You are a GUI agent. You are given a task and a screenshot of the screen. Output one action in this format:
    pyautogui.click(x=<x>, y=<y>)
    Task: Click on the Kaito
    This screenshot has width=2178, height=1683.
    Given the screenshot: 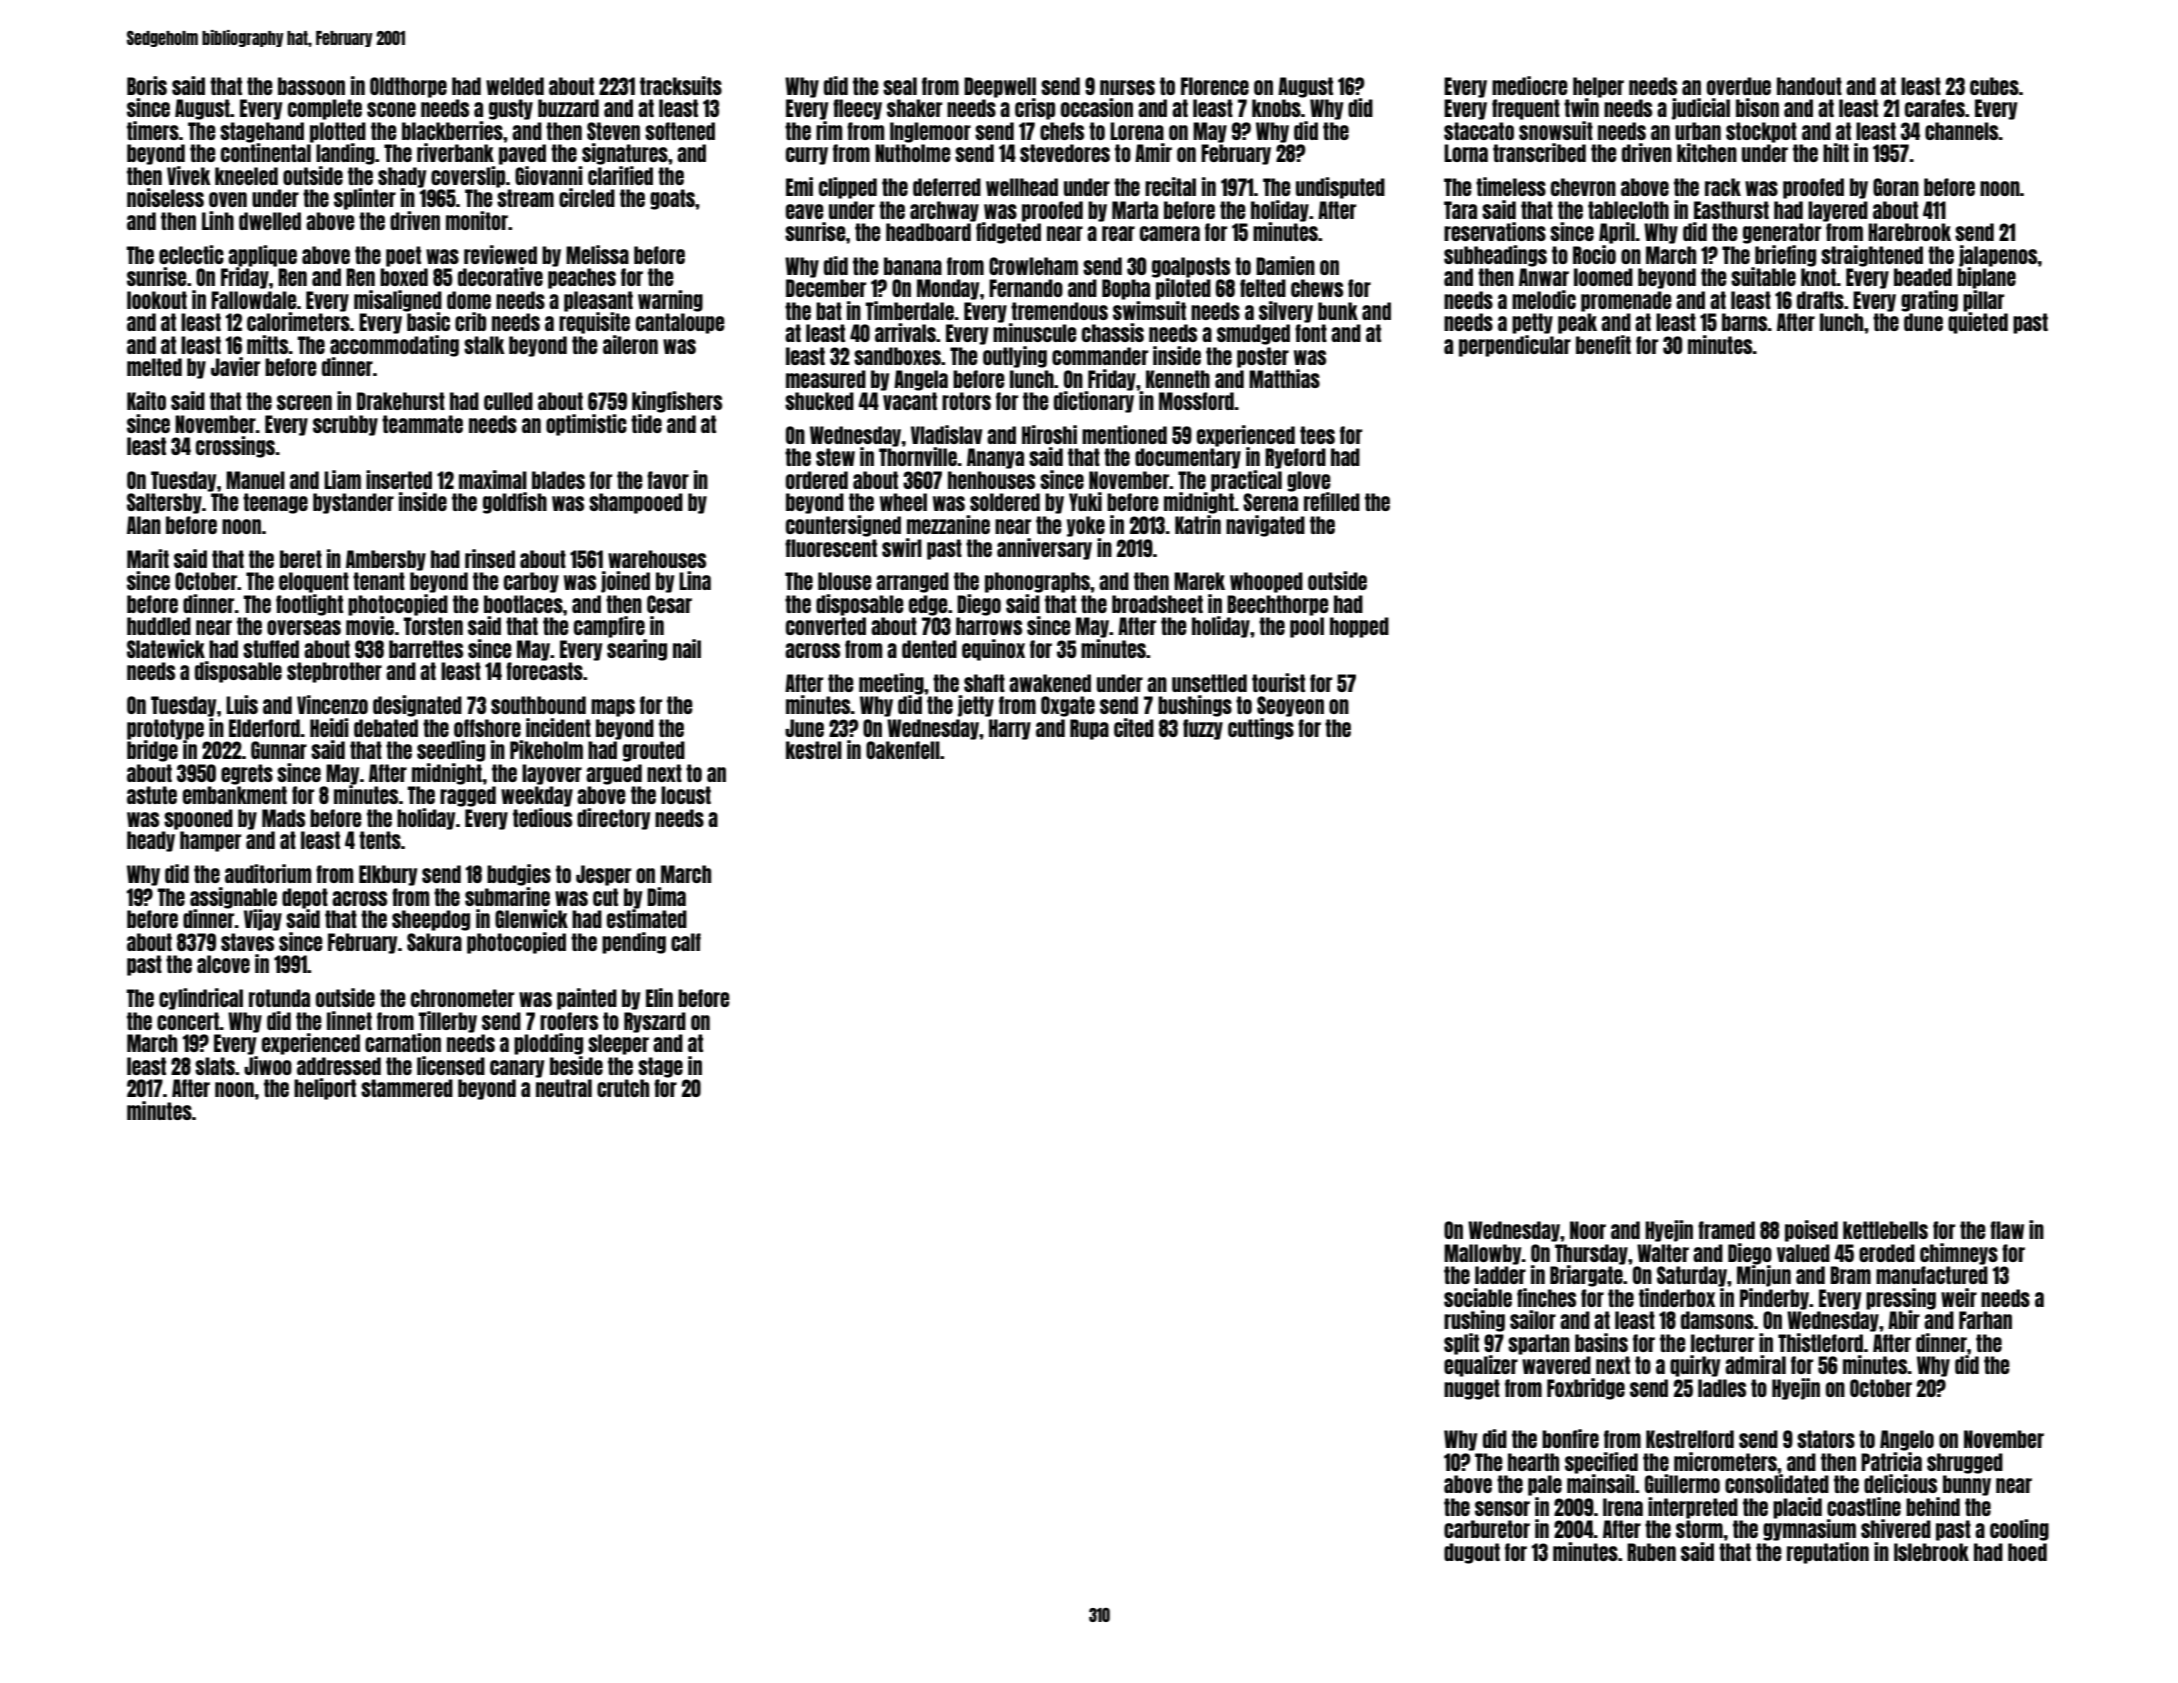 What is the action you would take?
    pyautogui.click(x=146, y=400)
